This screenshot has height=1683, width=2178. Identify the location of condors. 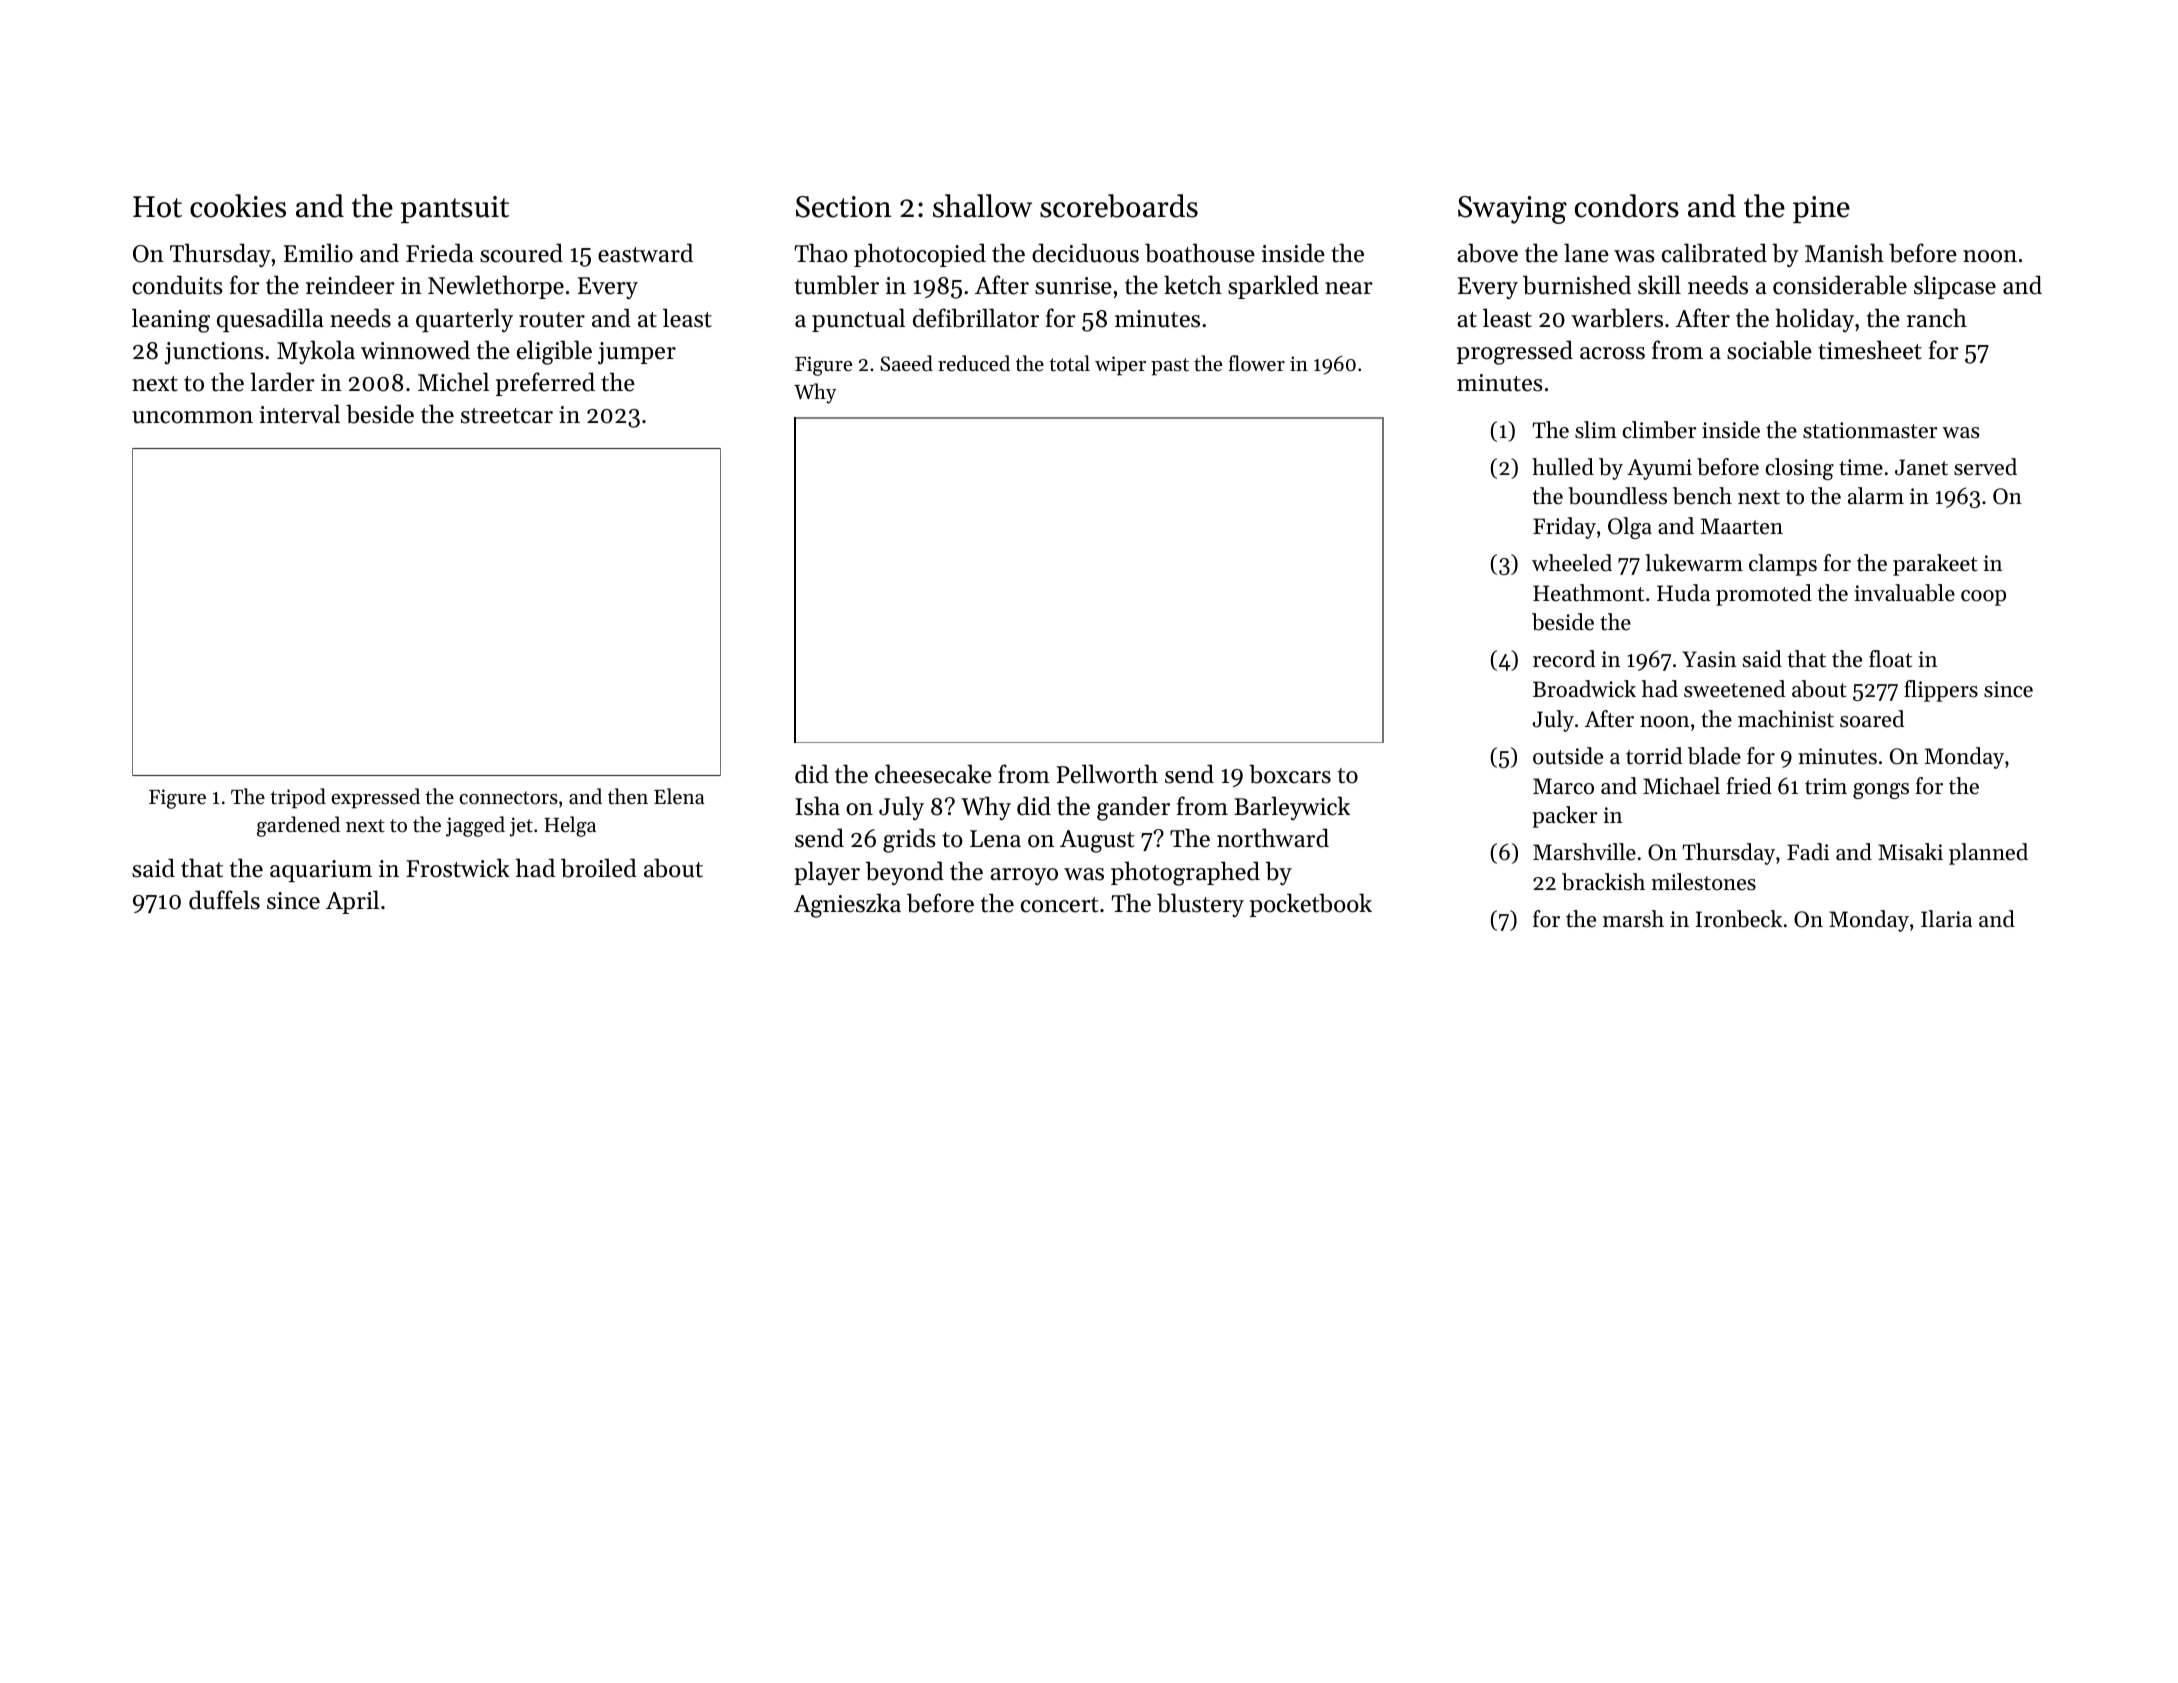
(1627, 206).
